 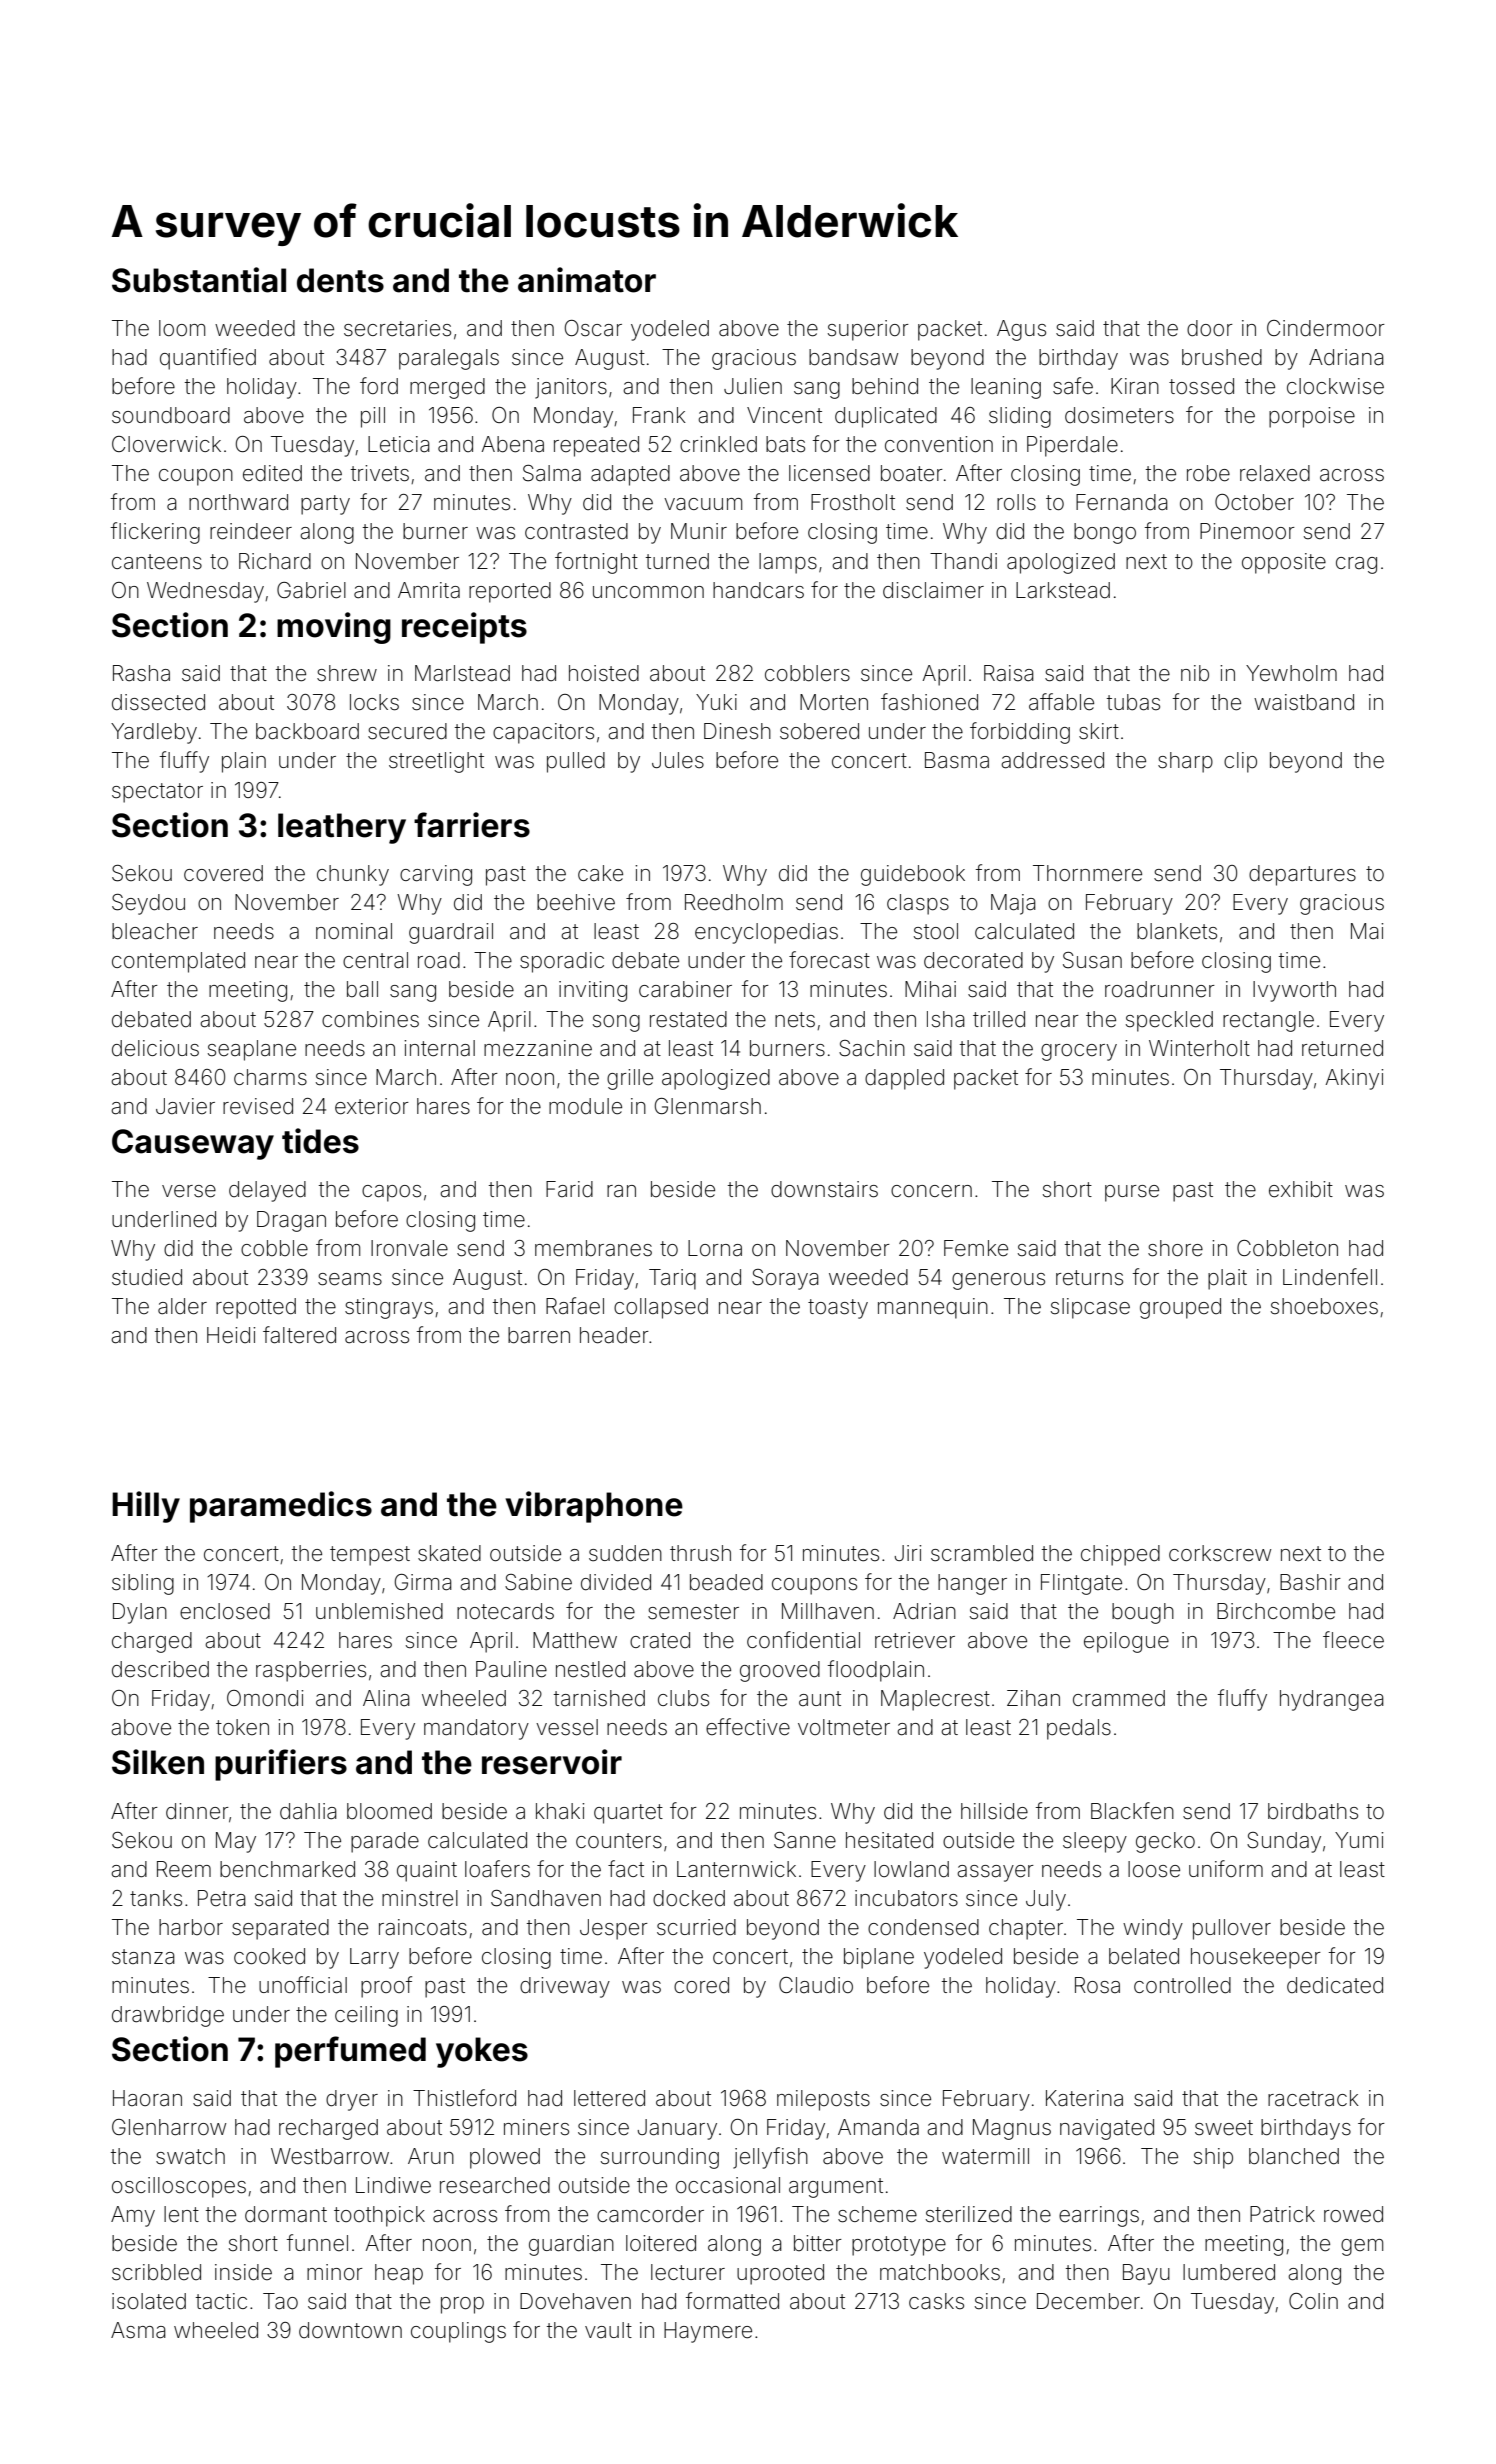 I want to click on Haymere, so click(x=708, y=2332).
